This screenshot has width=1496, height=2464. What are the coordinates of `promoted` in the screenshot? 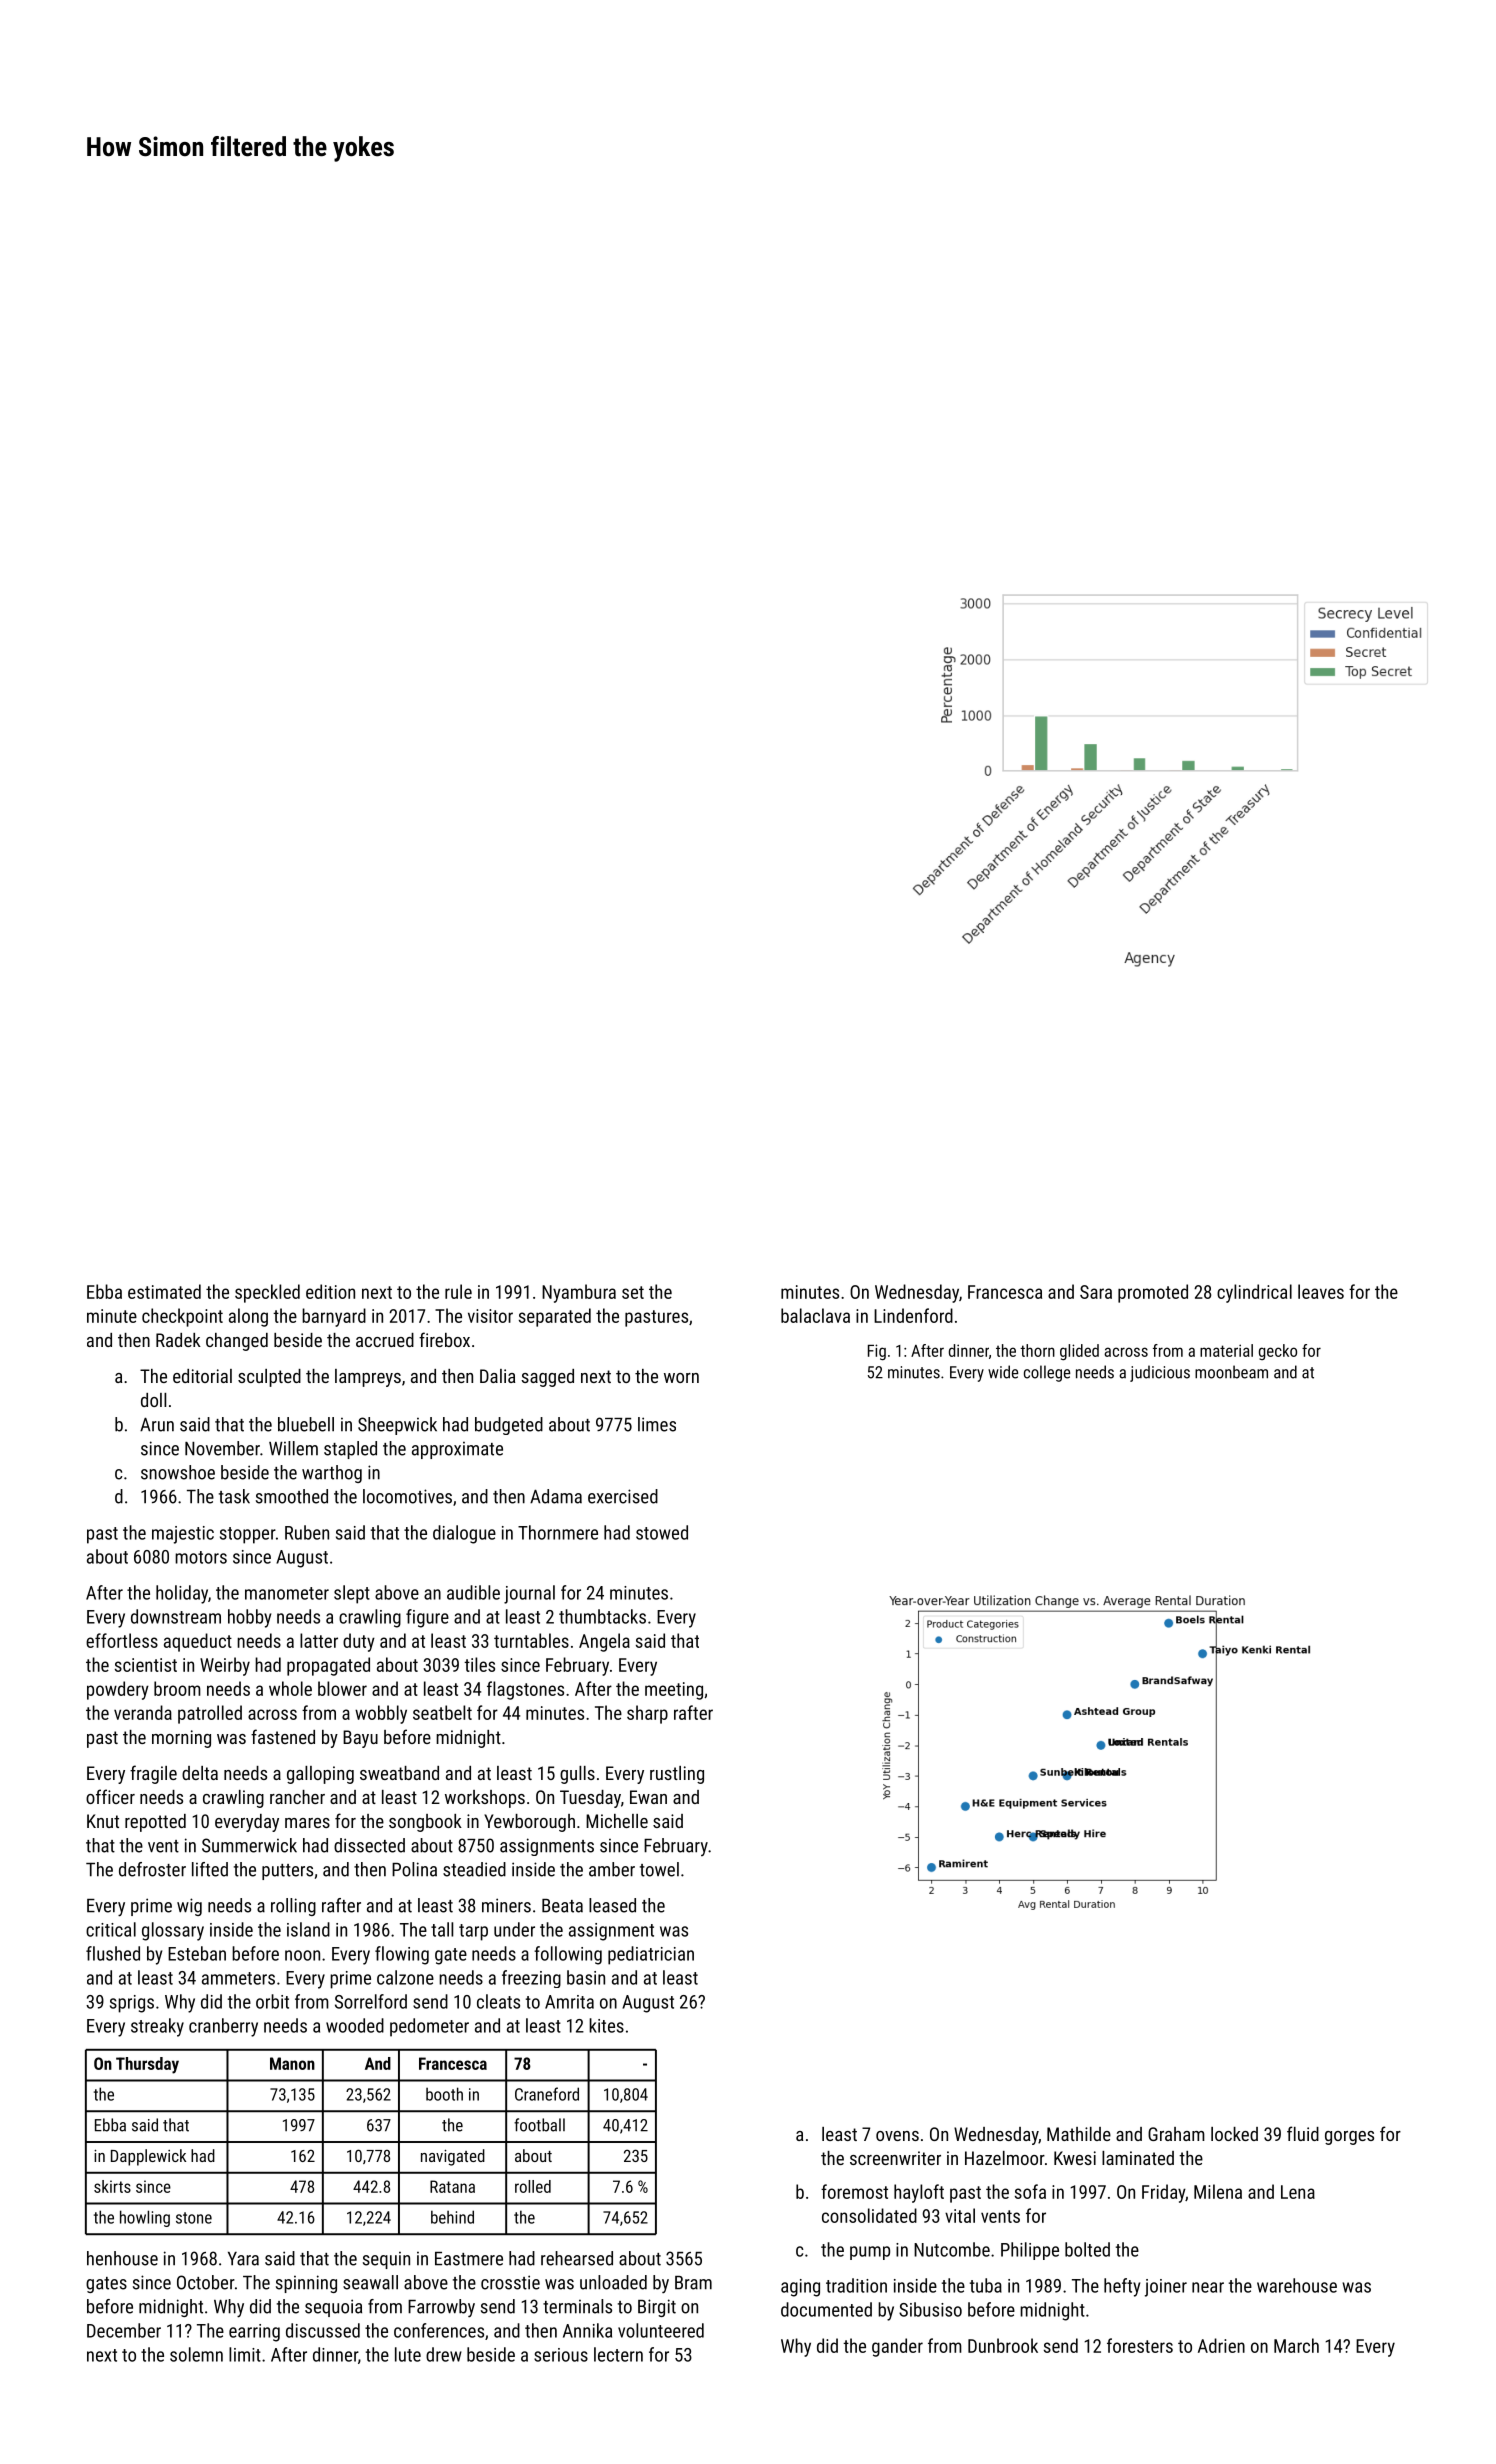 It's located at (1153, 1293).
